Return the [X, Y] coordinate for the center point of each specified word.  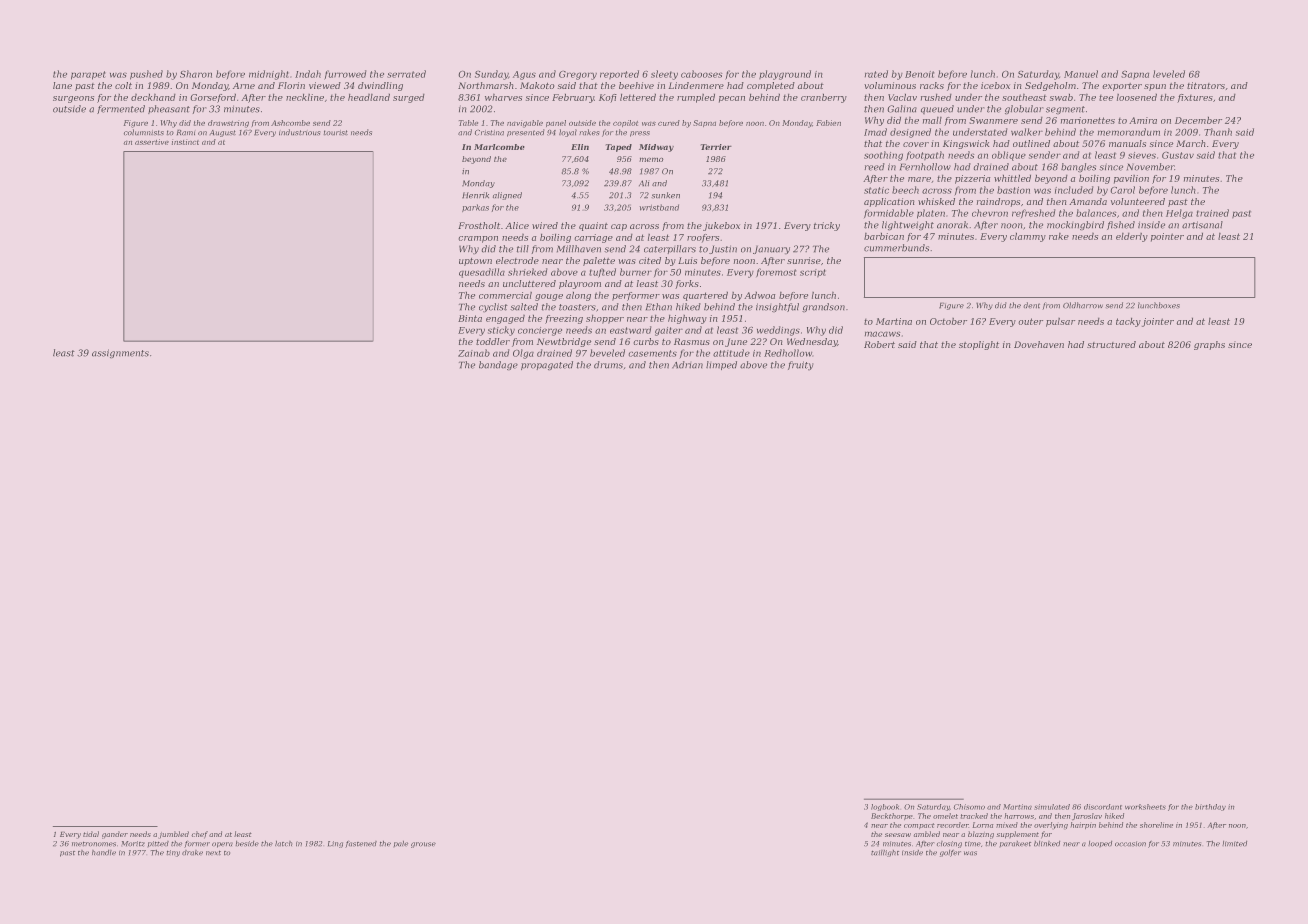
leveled [1169, 74]
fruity [800, 365]
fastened [361, 844]
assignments [120, 353]
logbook [885, 807]
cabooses [701, 74]
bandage [498, 365]
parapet [88, 75]
